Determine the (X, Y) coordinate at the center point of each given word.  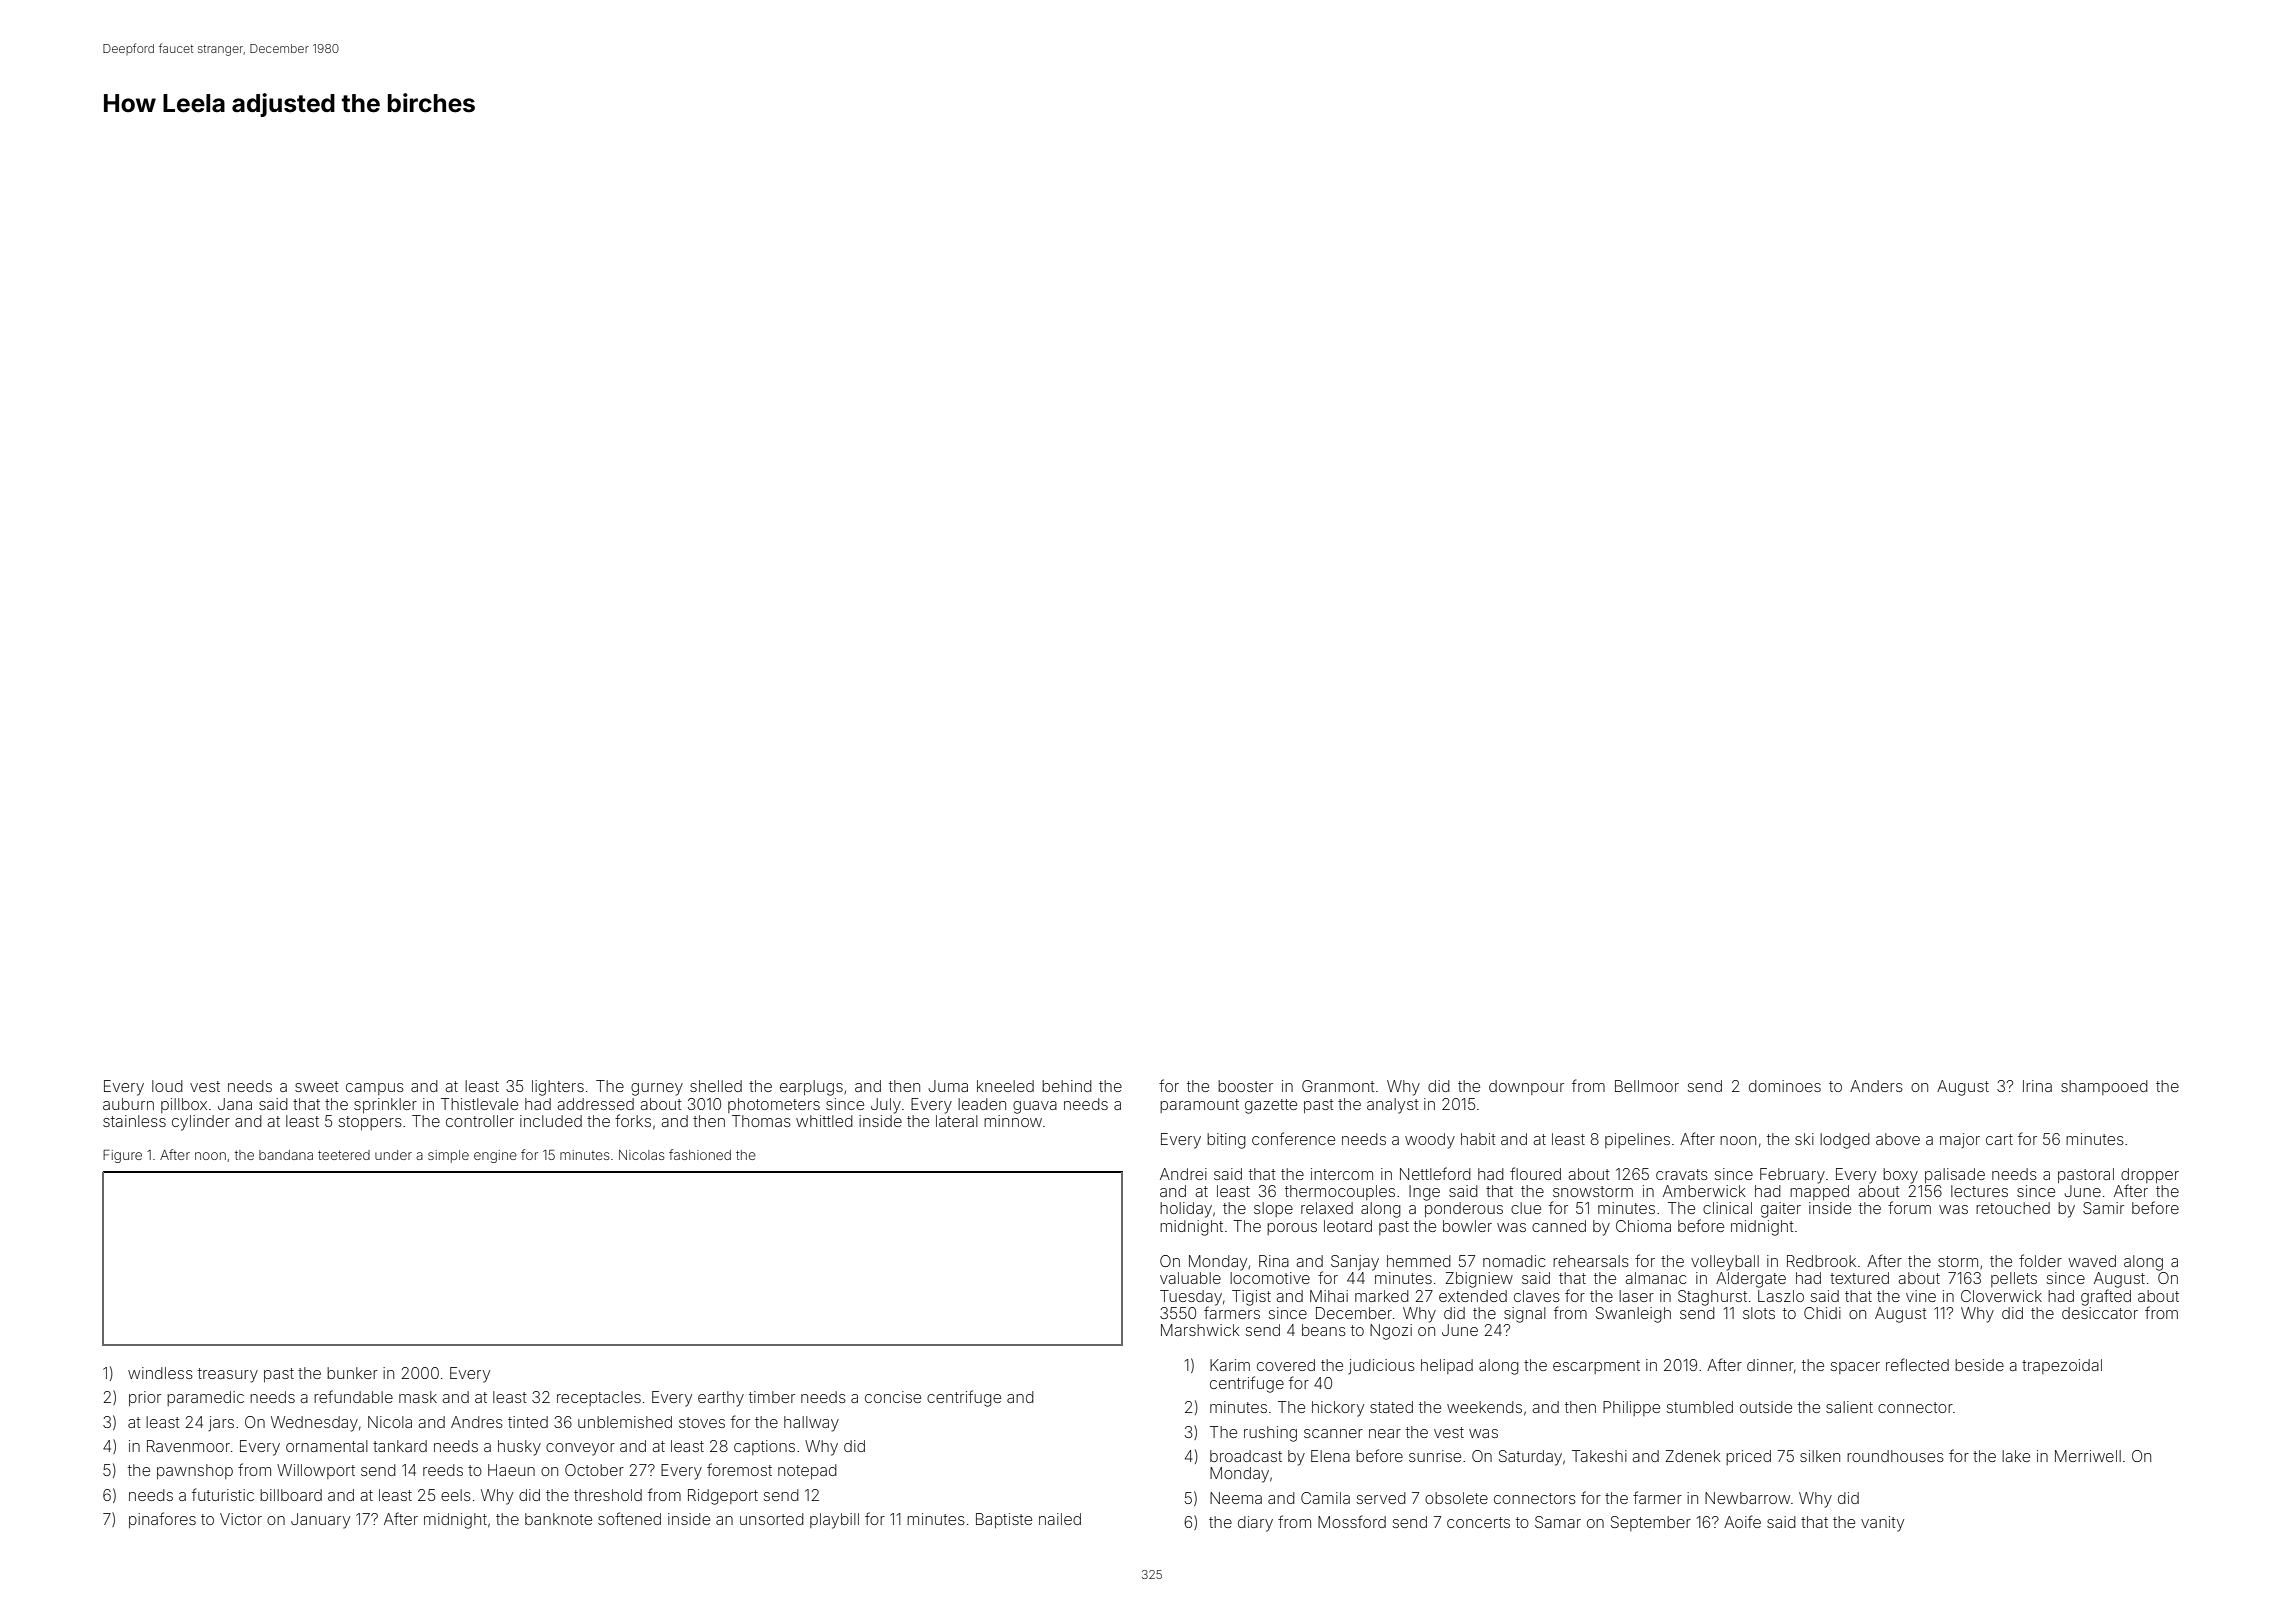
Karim (1230, 1365)
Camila (1325, 1498)
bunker (352, 1373)
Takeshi (1599, 1456)
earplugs (811, 1088)
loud (167, 1086)
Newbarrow (1747, 1498)
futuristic (223, 1494)
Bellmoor (1647, 1086)
